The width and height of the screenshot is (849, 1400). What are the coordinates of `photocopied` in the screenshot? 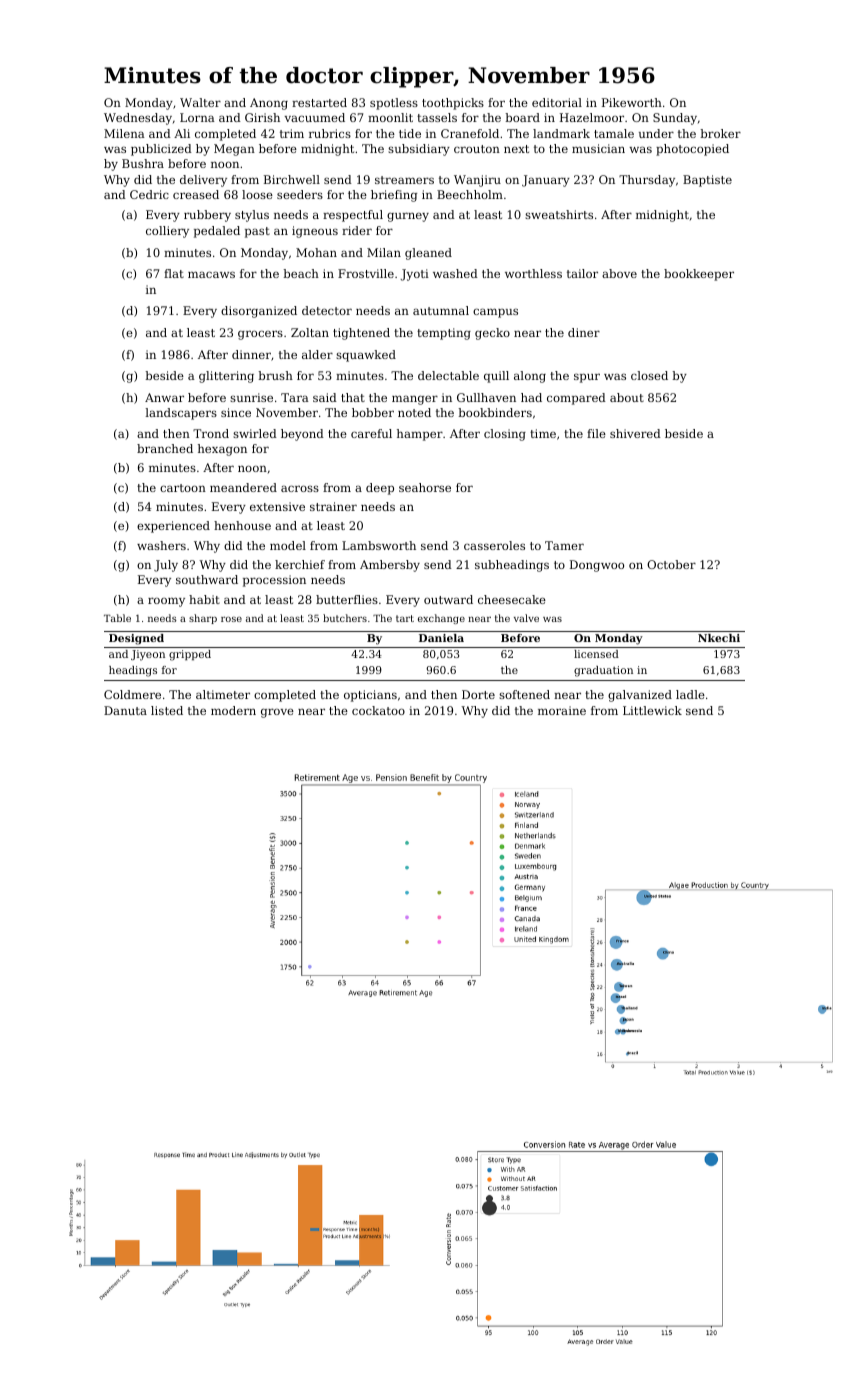 It's located at (692, 150).
